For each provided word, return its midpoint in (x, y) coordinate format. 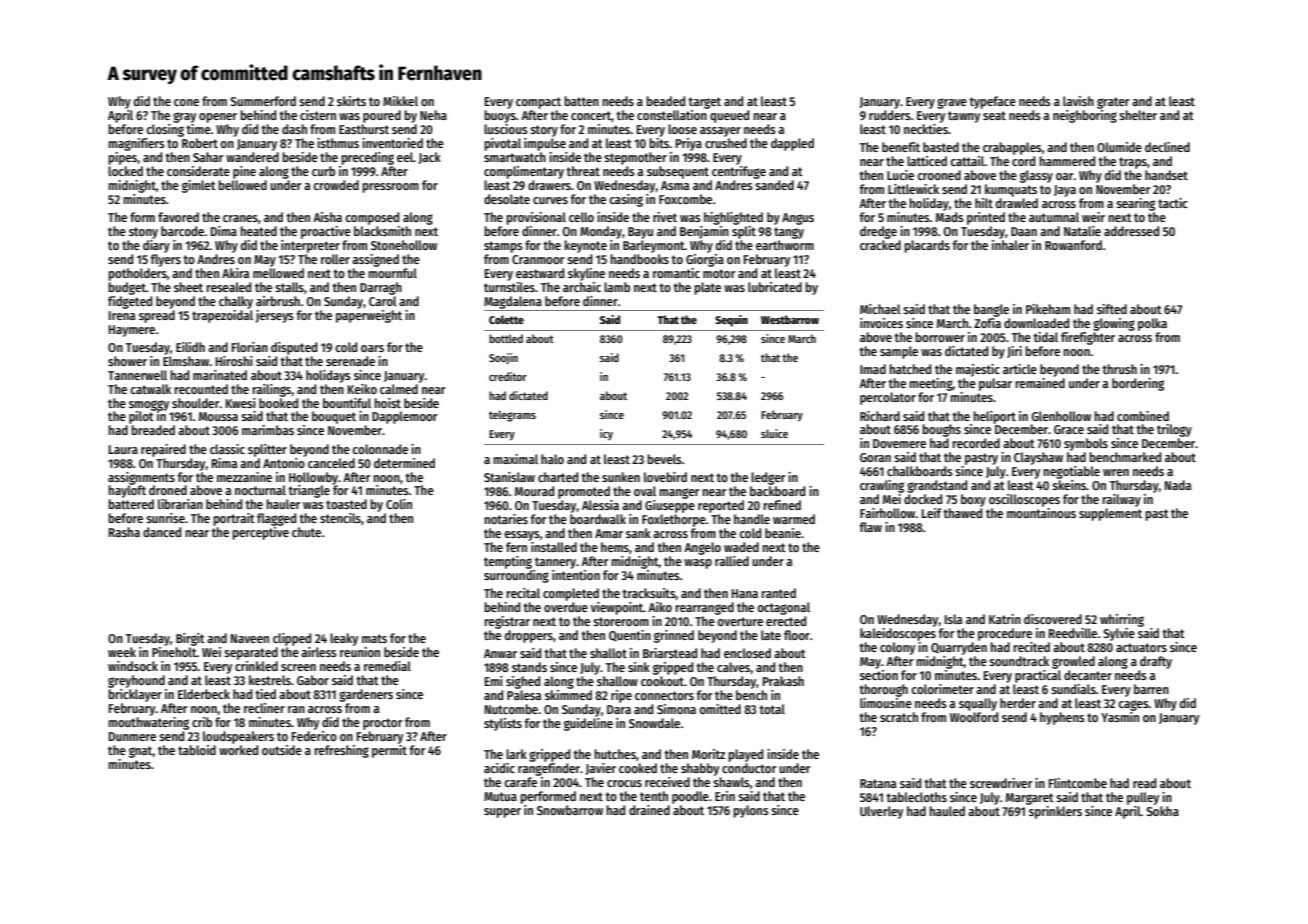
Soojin (503, 358)
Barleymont (654, 246)
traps (1133, 163)
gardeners (366, 695)
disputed (294, 348)
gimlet (199, 186)
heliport (994, 417)
